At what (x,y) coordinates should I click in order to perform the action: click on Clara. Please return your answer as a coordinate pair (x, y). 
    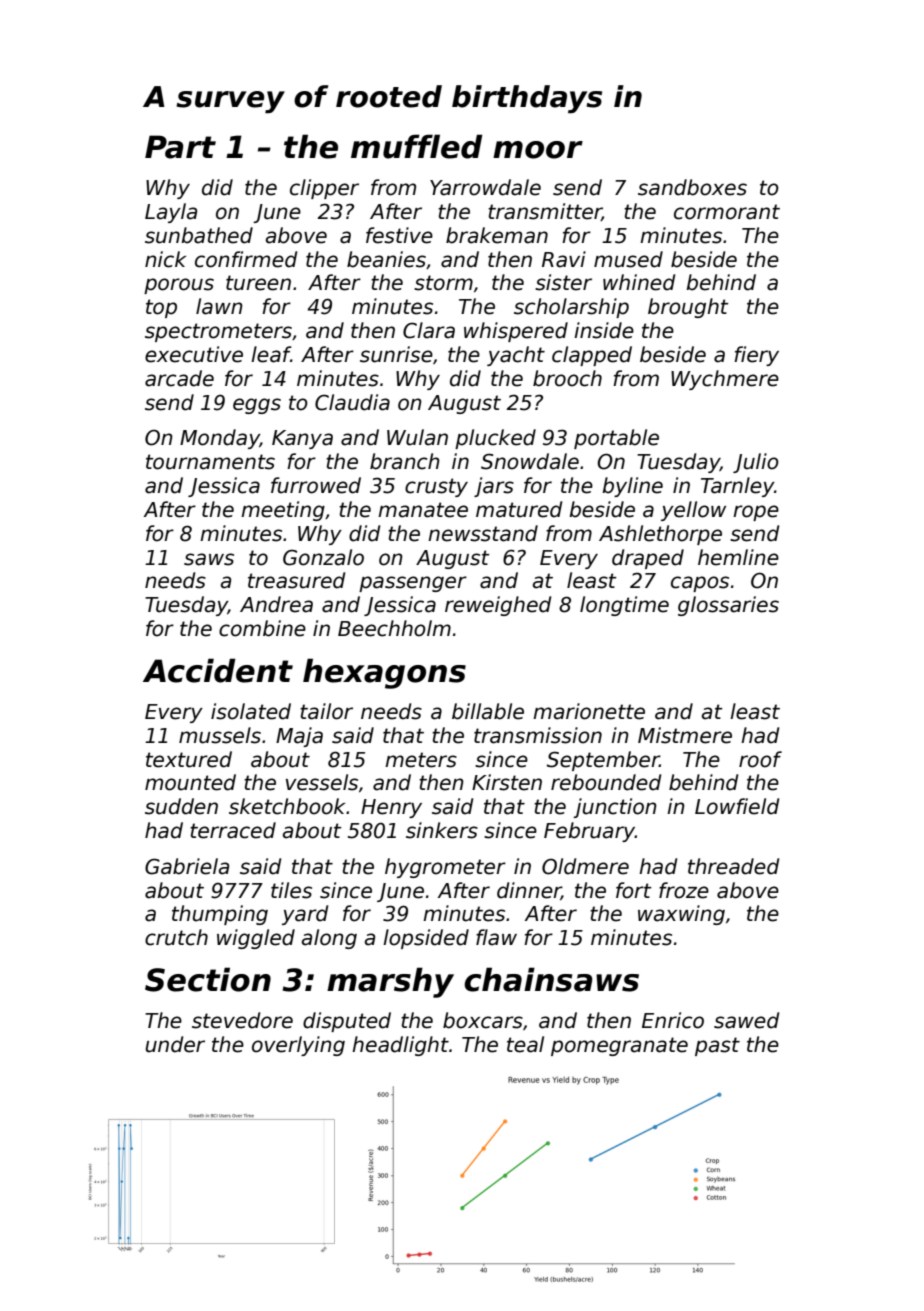
    Looking at the image, I should click on (429, 330).
